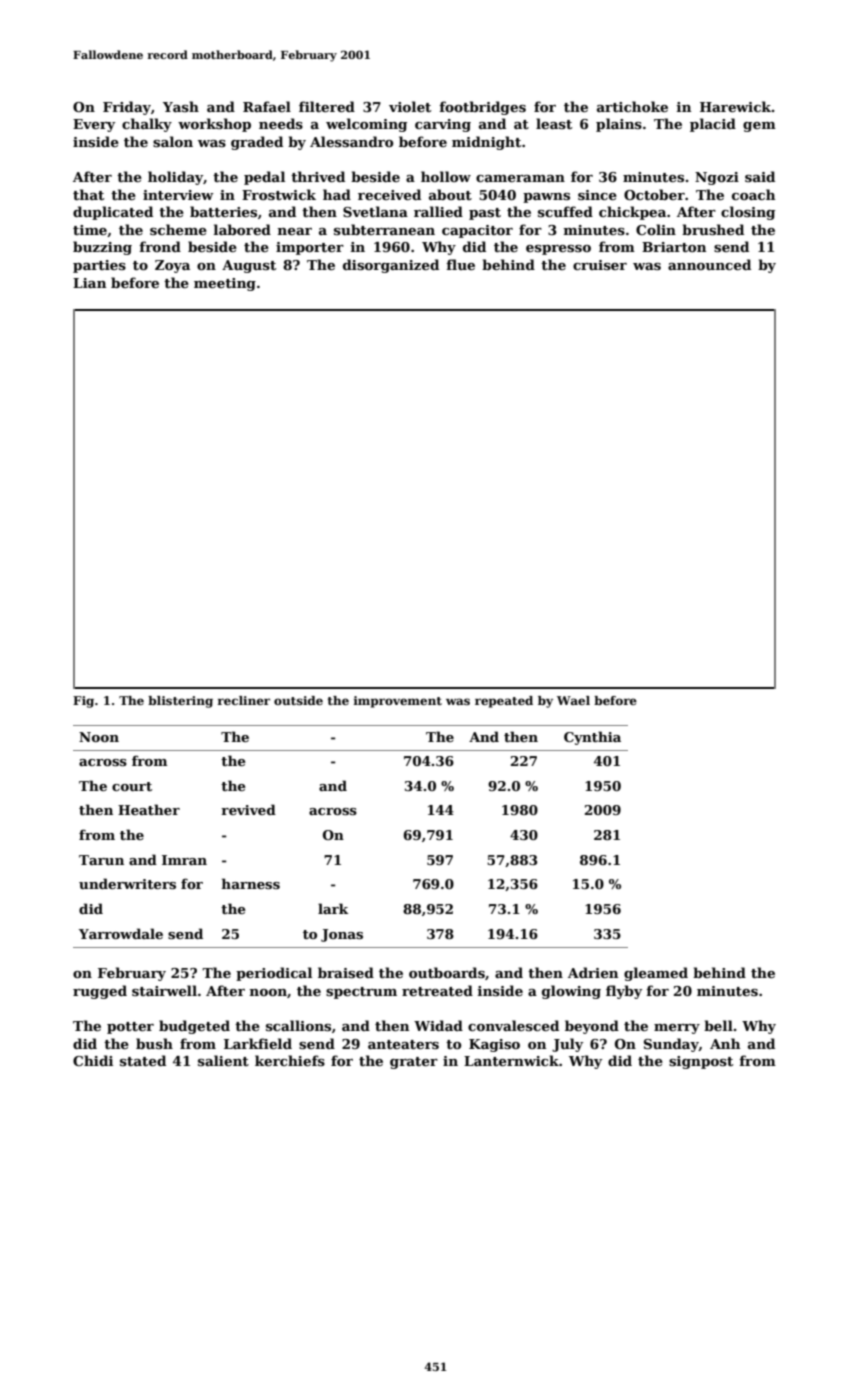 The height and width of the screenshot is (1400, 849). What do you see at coordinates (736, 106) in the screenshot?
I see `Harewick` at bounding box center [736, 106].
